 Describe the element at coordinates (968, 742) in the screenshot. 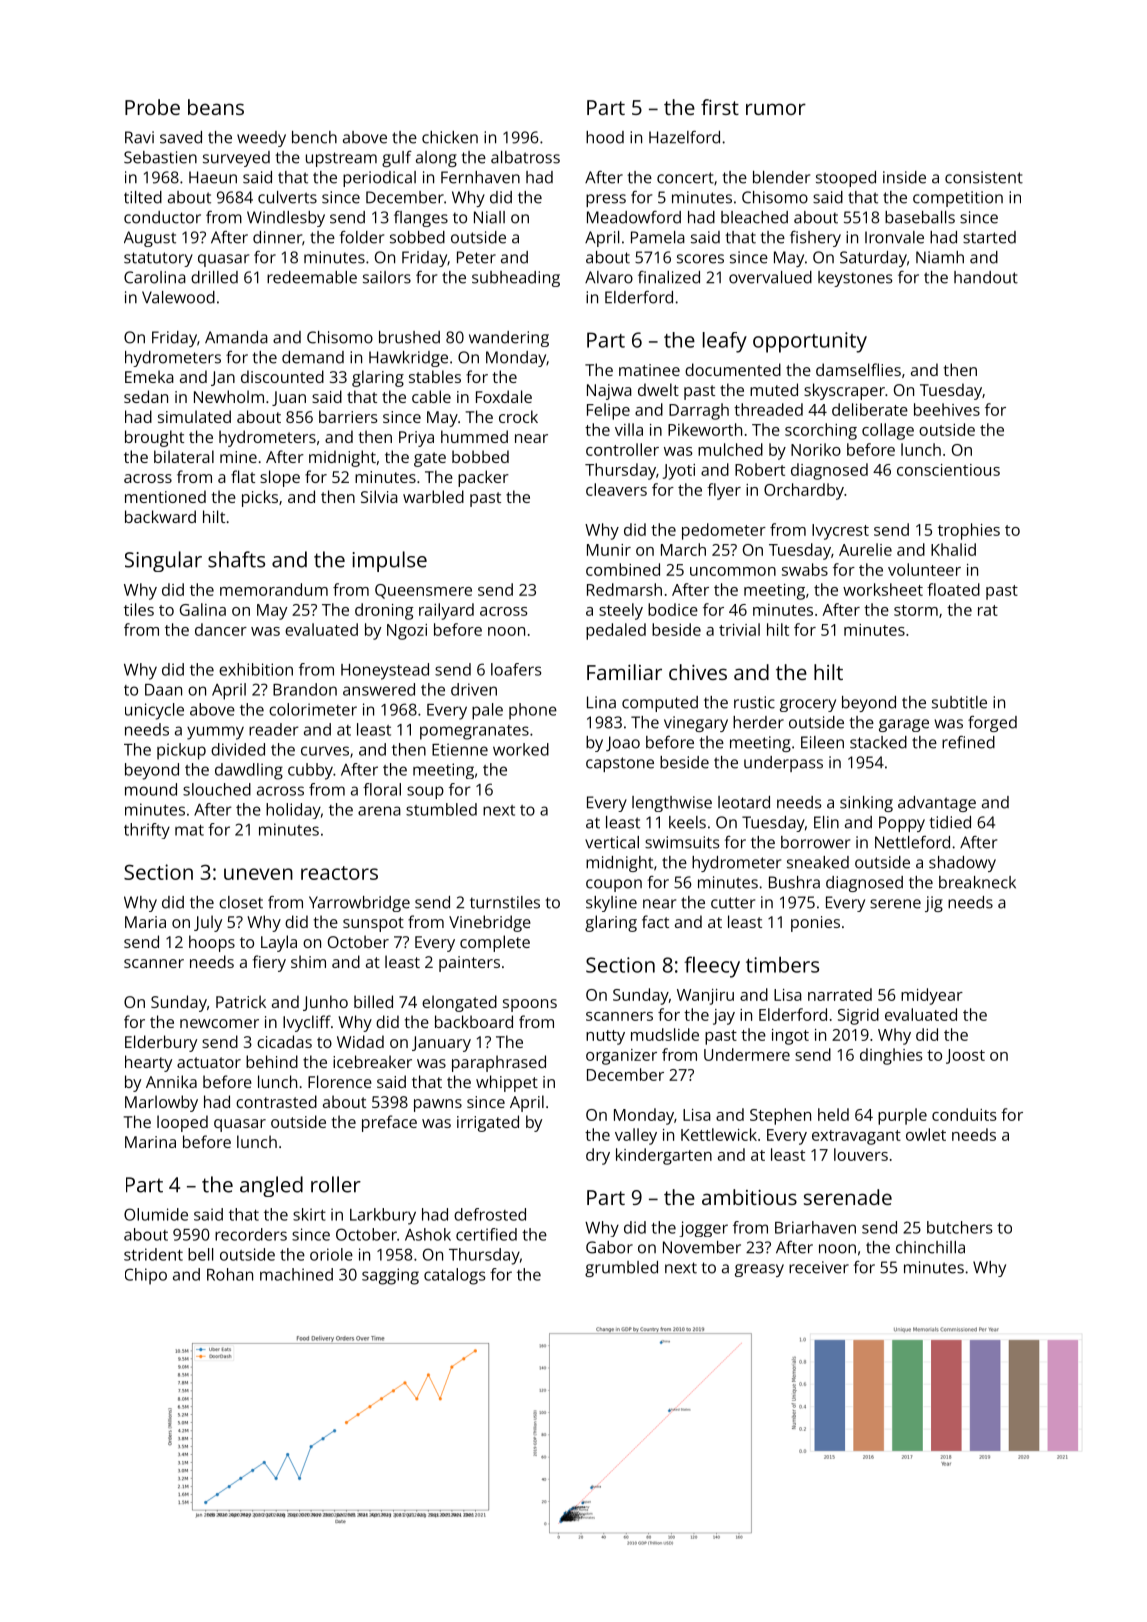

I see `refined` at that location.
